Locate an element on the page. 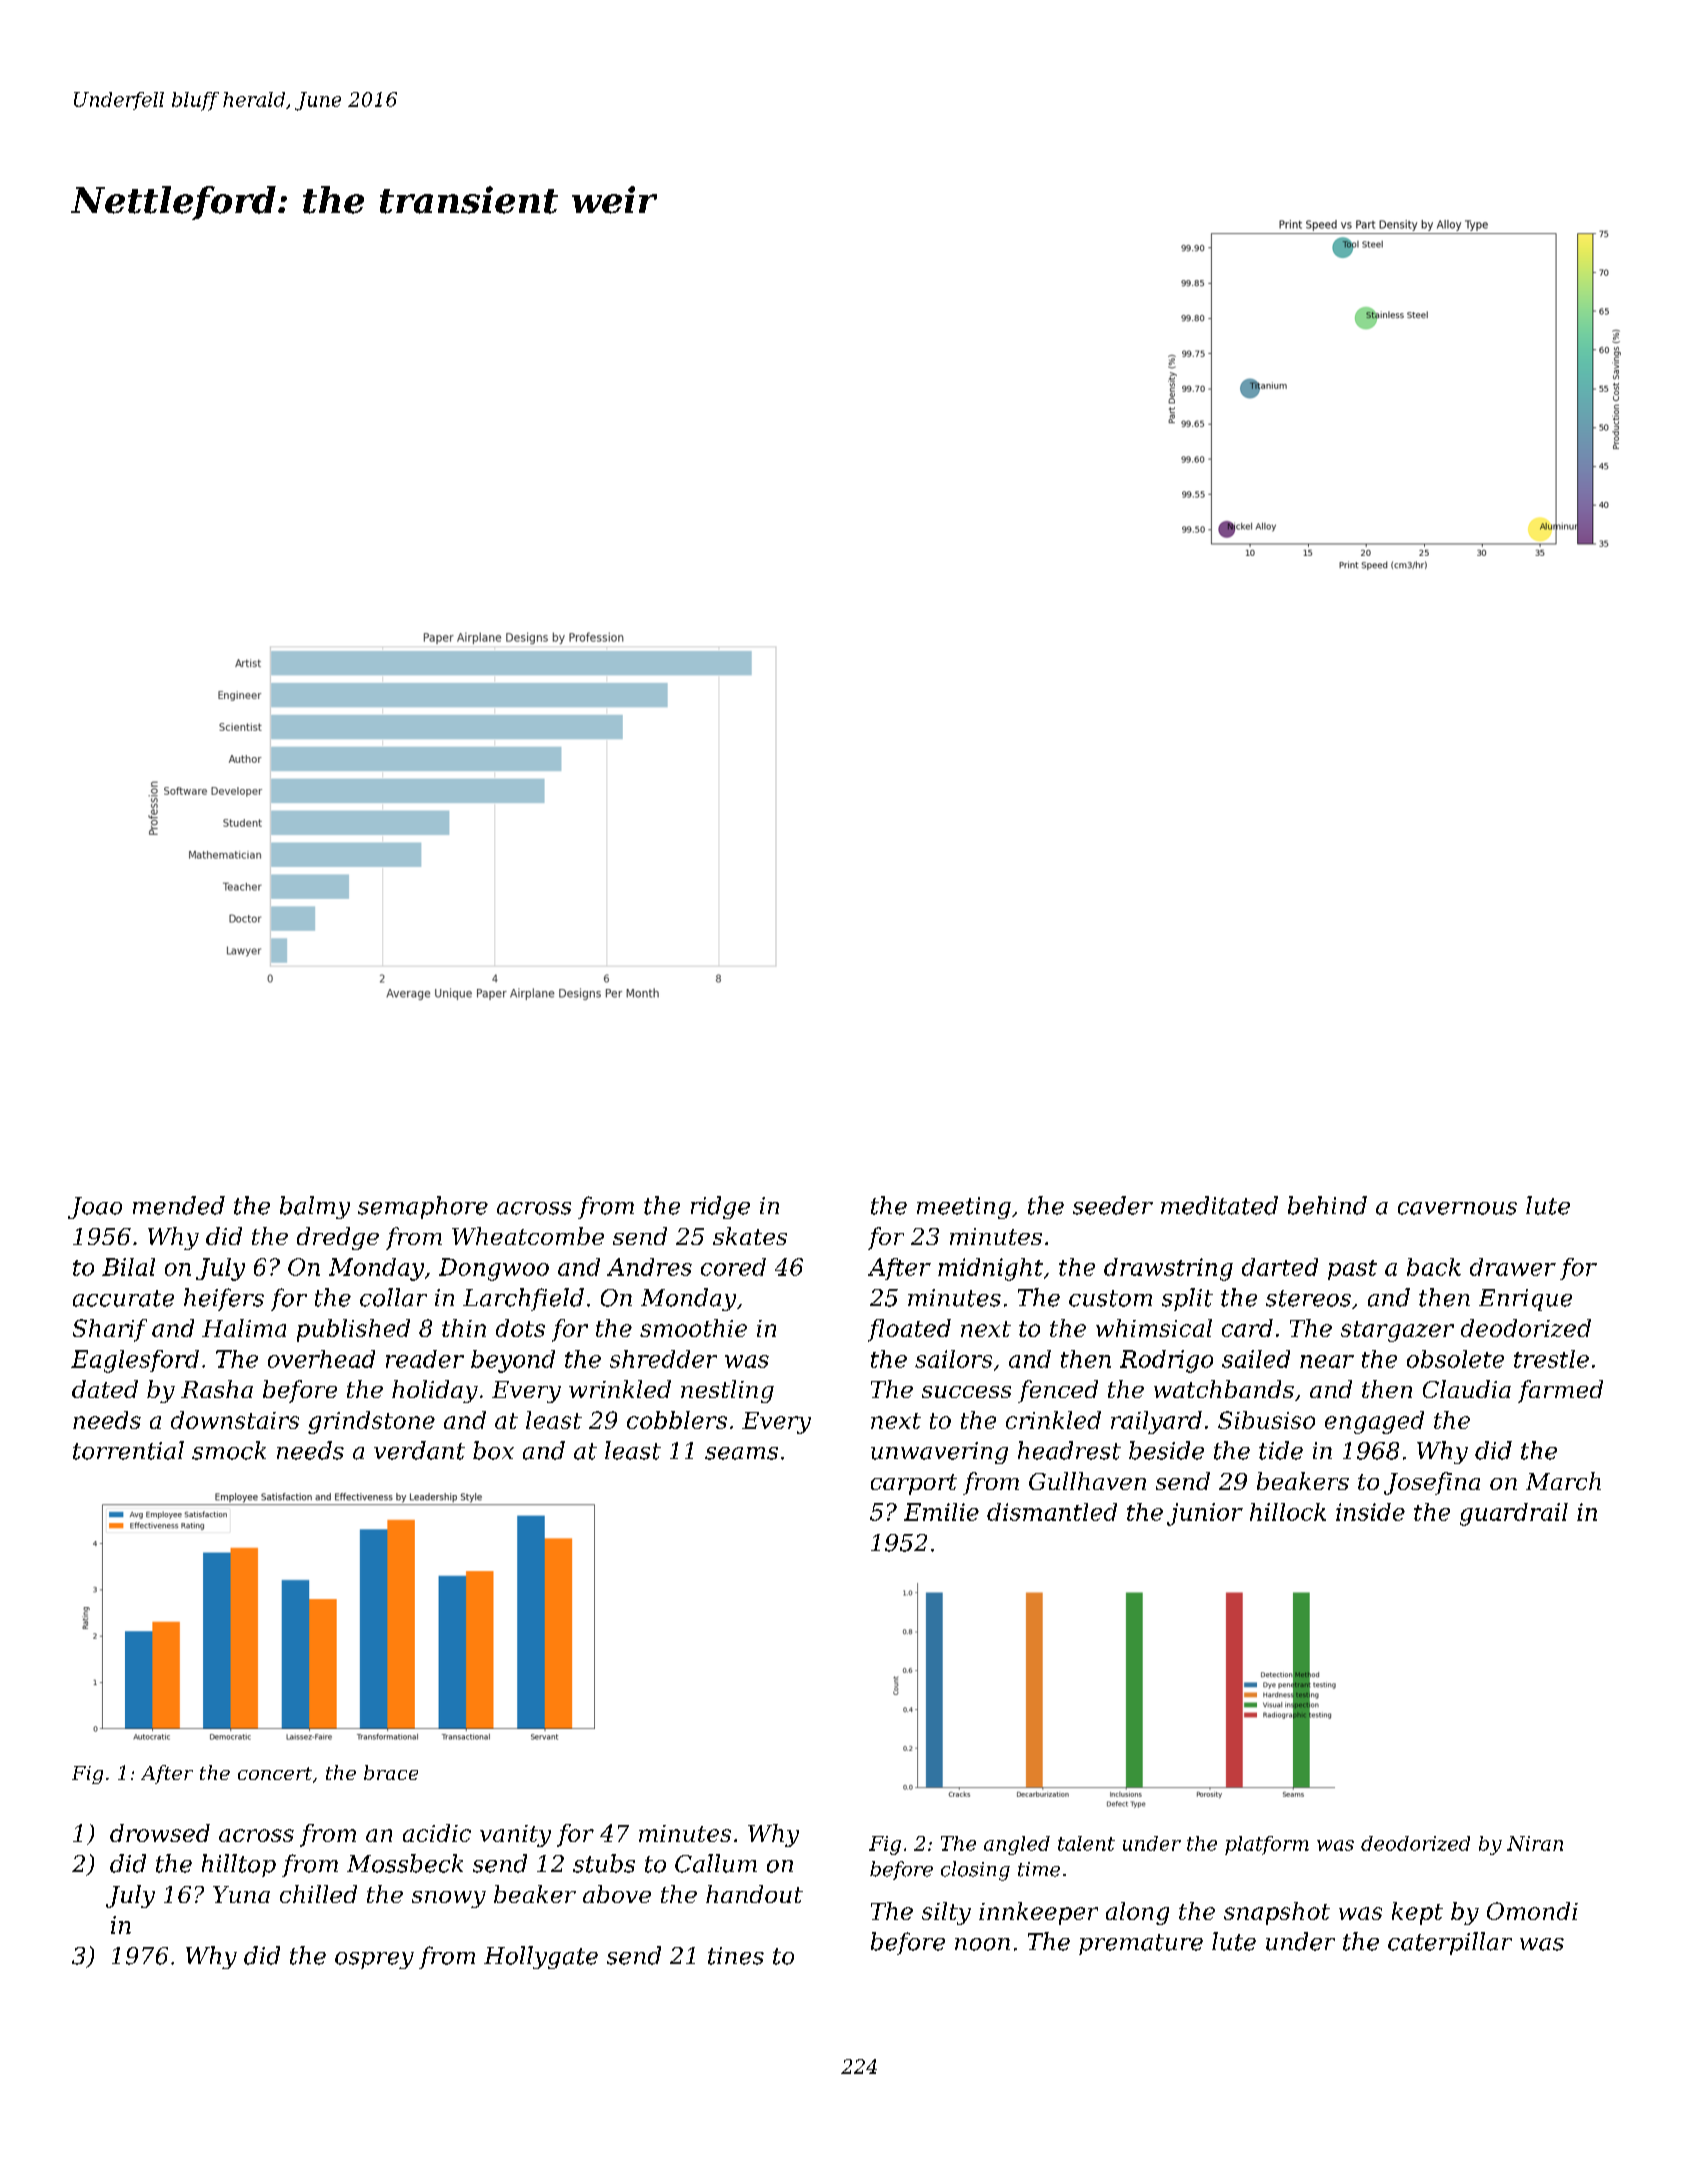 Image resolution: width=1683 pixels, height=2178 pixels. meeting is located at coordinates (964, 1208).
